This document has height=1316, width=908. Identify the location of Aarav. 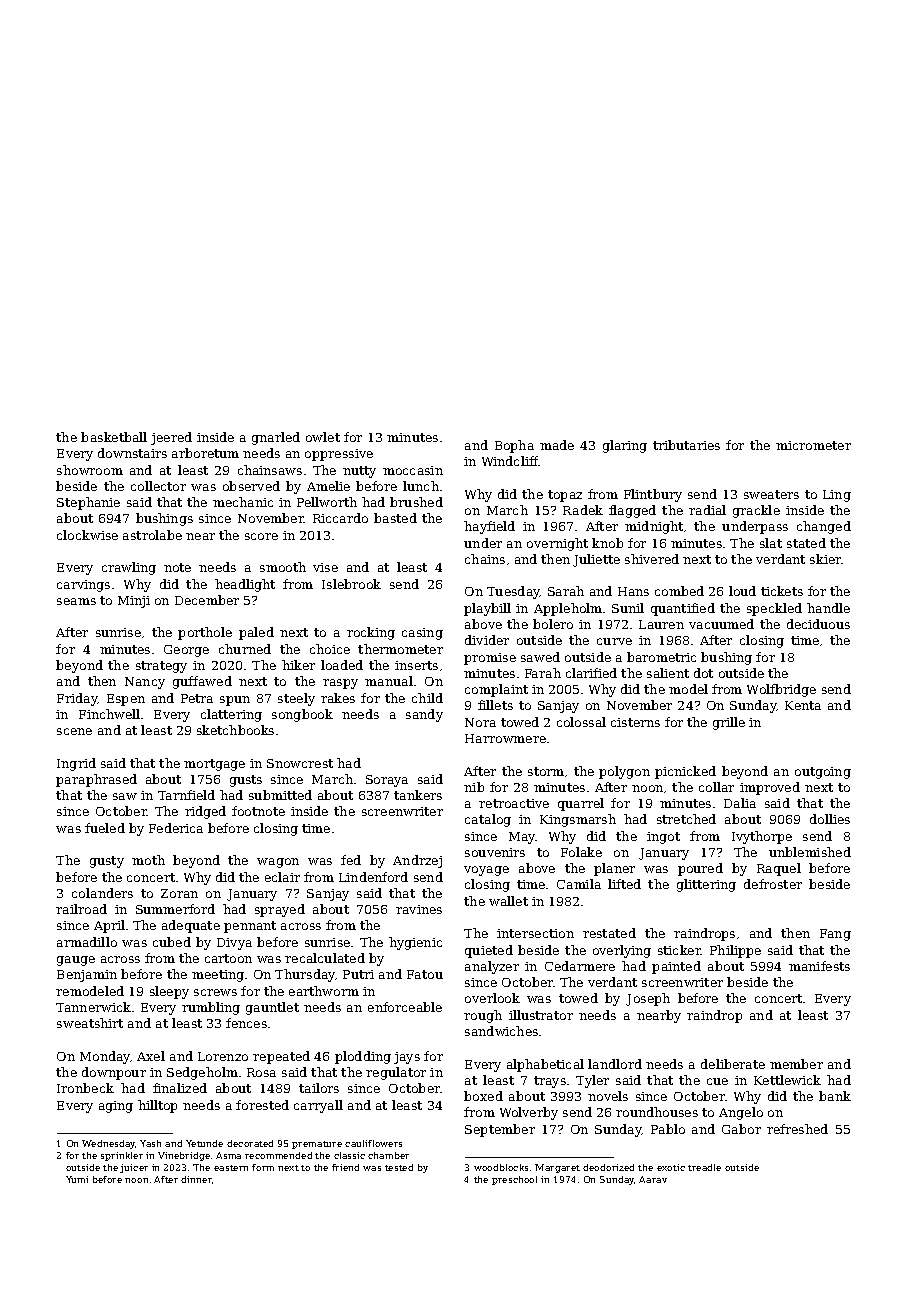
(653, 1179).
